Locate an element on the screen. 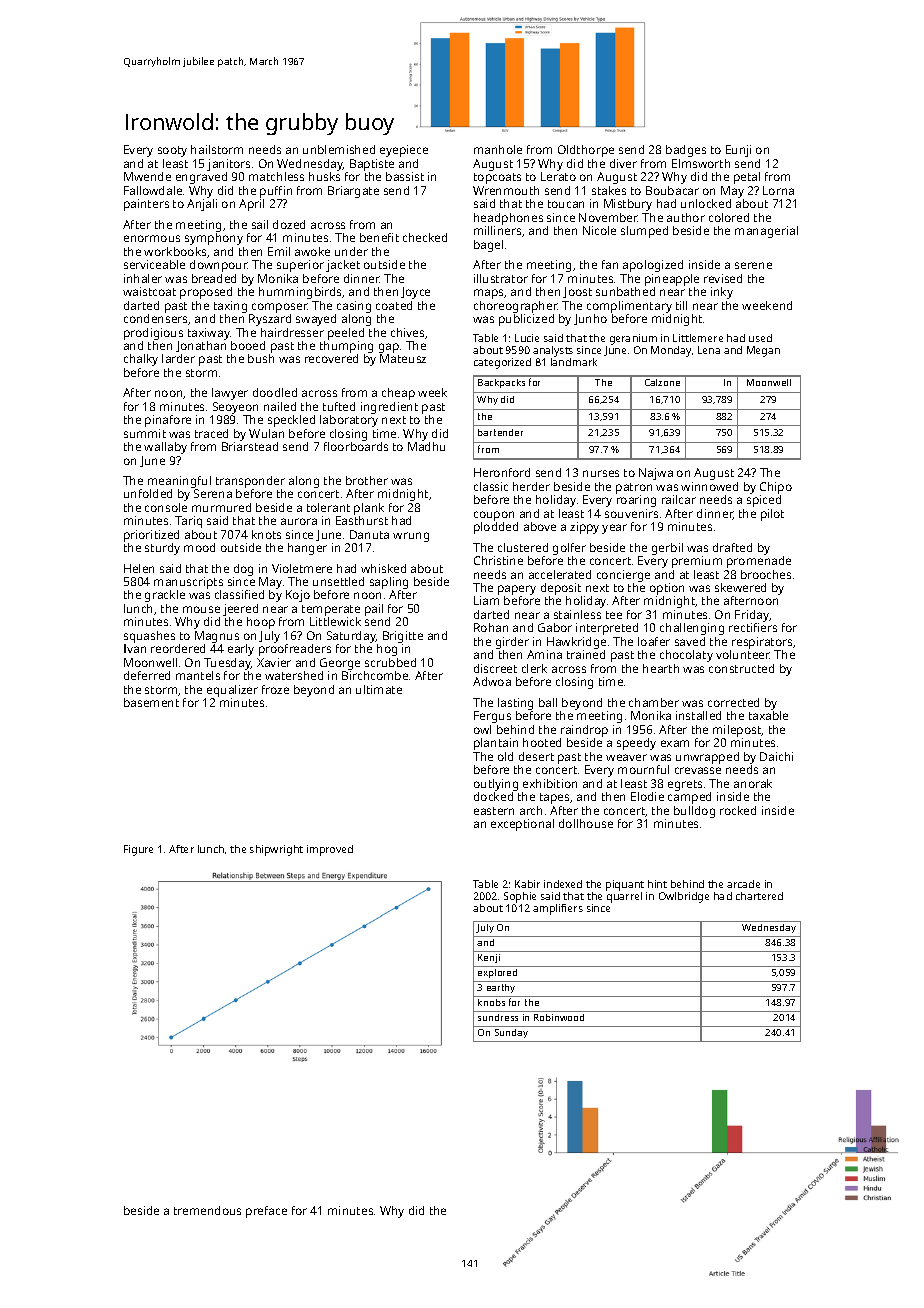  sooty is located at coordinates (172, 151).
